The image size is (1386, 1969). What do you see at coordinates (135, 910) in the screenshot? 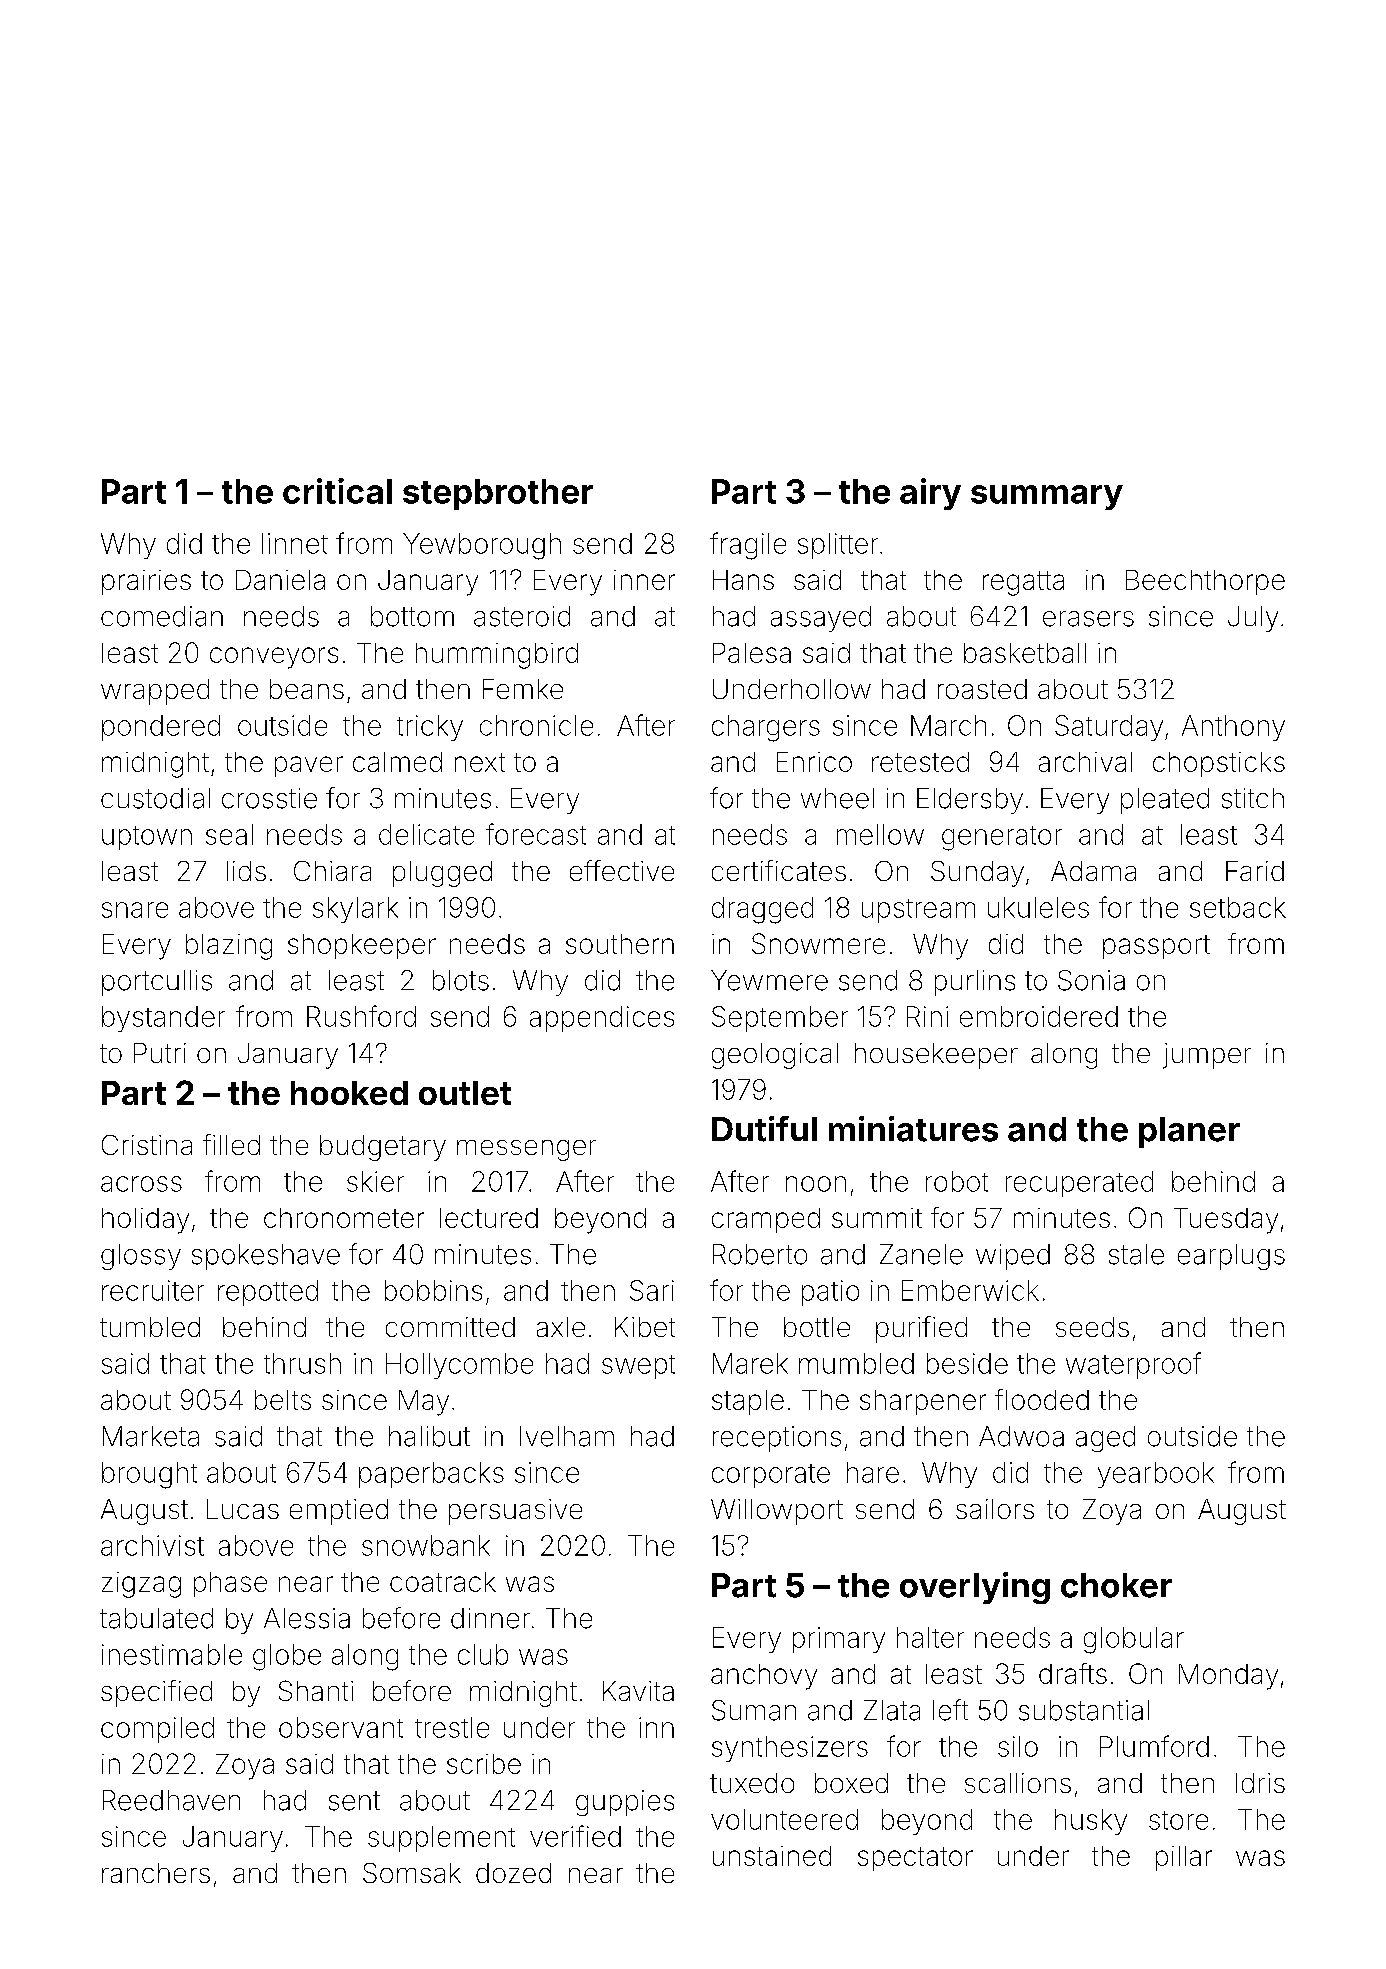
I see `snare` at bounding box center [135, 910].
